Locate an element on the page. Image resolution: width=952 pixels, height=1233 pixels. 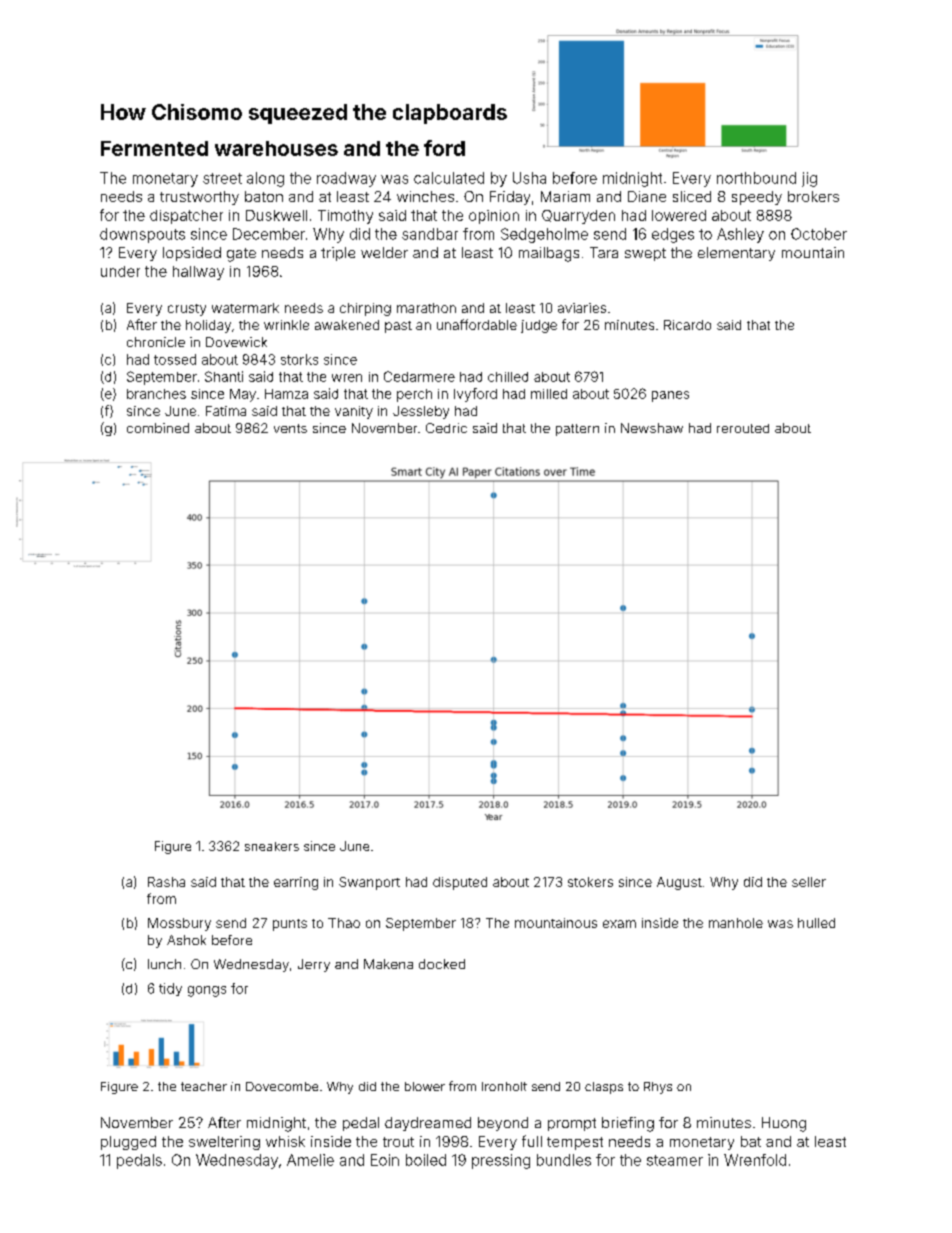
crusty is located at coordinates (187, 310).
